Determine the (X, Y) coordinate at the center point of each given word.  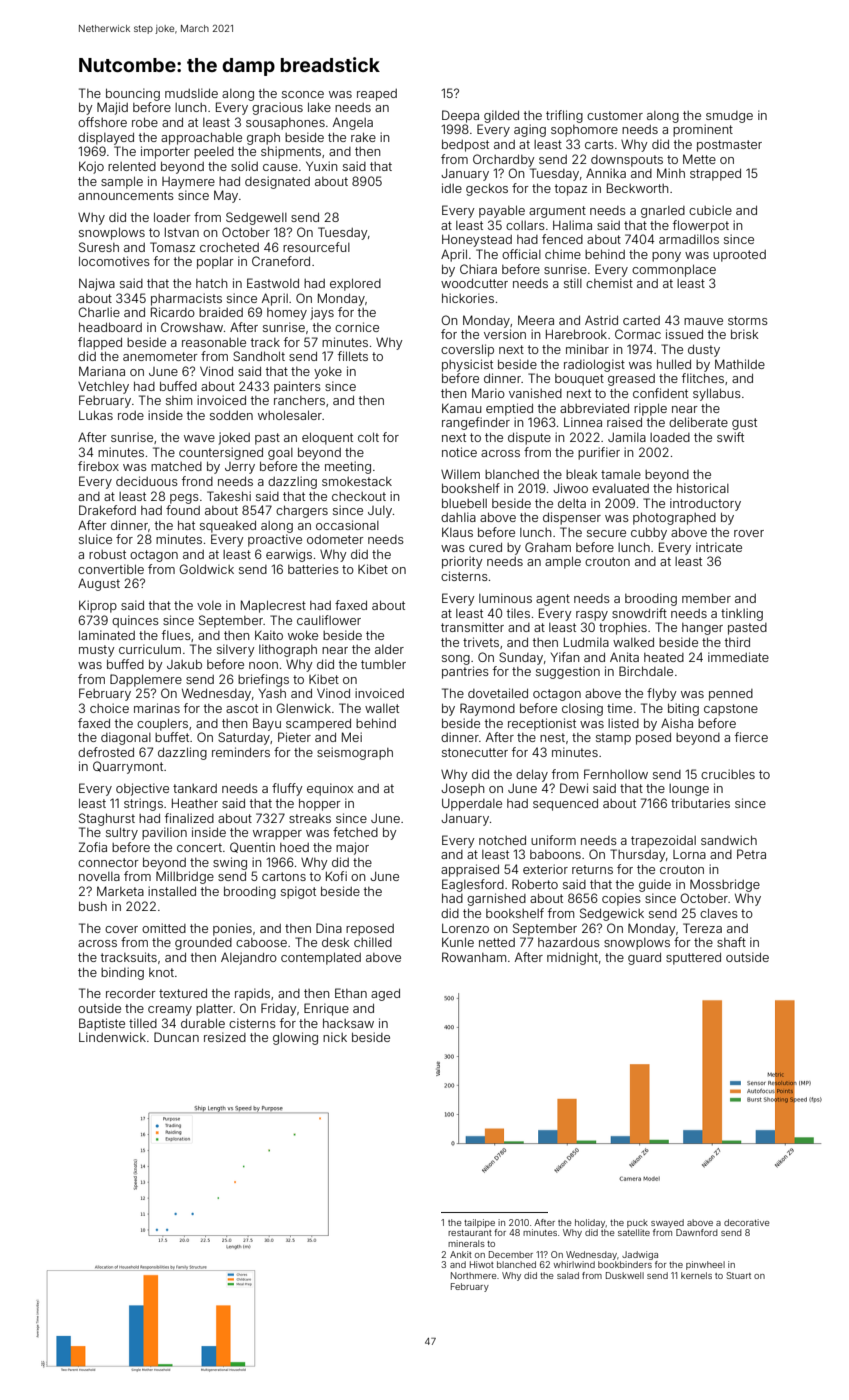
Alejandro (249, 958)
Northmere (473, 1275)
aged (385, 994)
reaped (377, 95)
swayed (667, 1223)
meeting (348, 467)
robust (107, 554)
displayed (106, 138)
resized (225, 1037)
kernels (696, 1275)
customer (615, 115)
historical (703, 488)
